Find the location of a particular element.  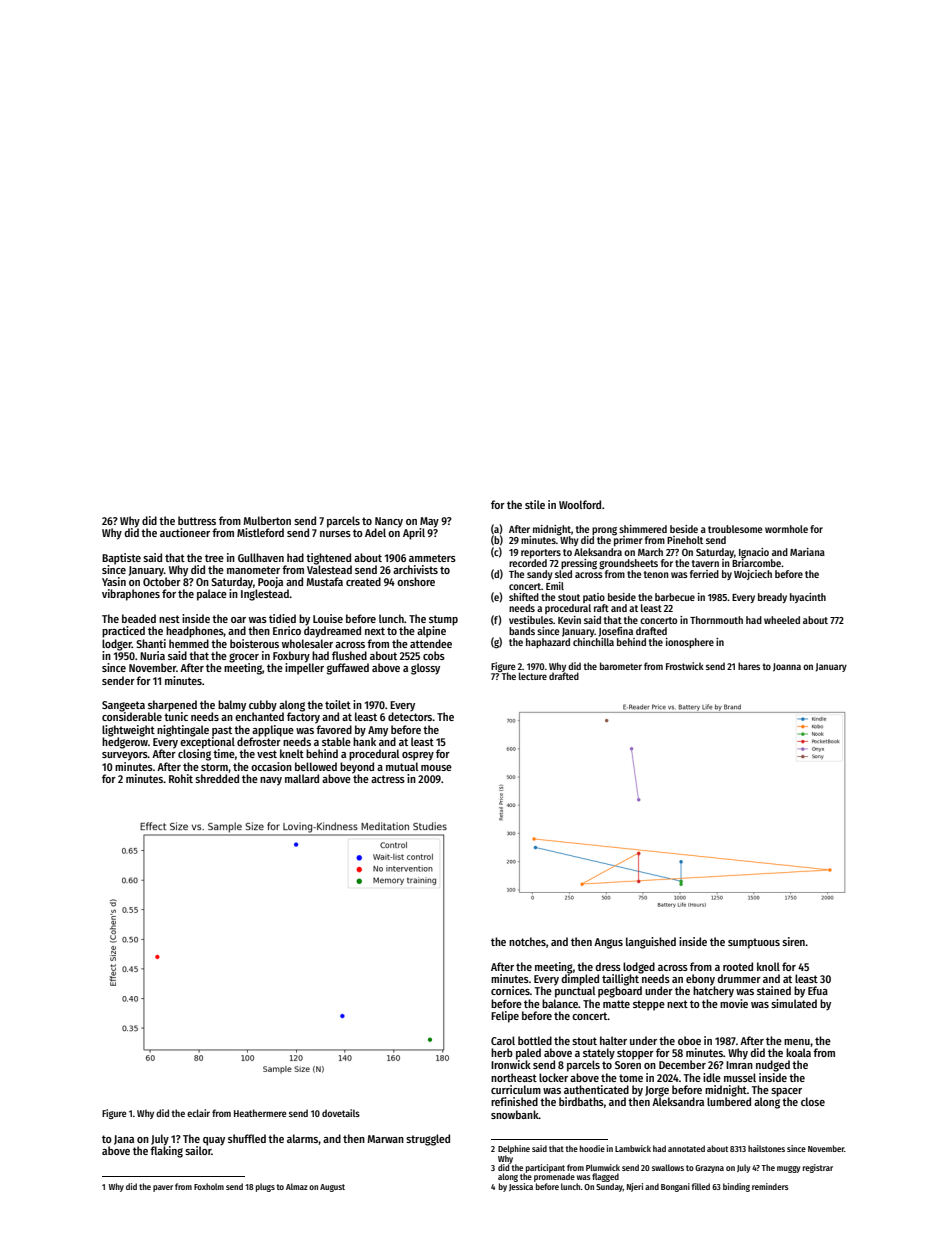

Wojciech is located at coordinates (753, 575).
